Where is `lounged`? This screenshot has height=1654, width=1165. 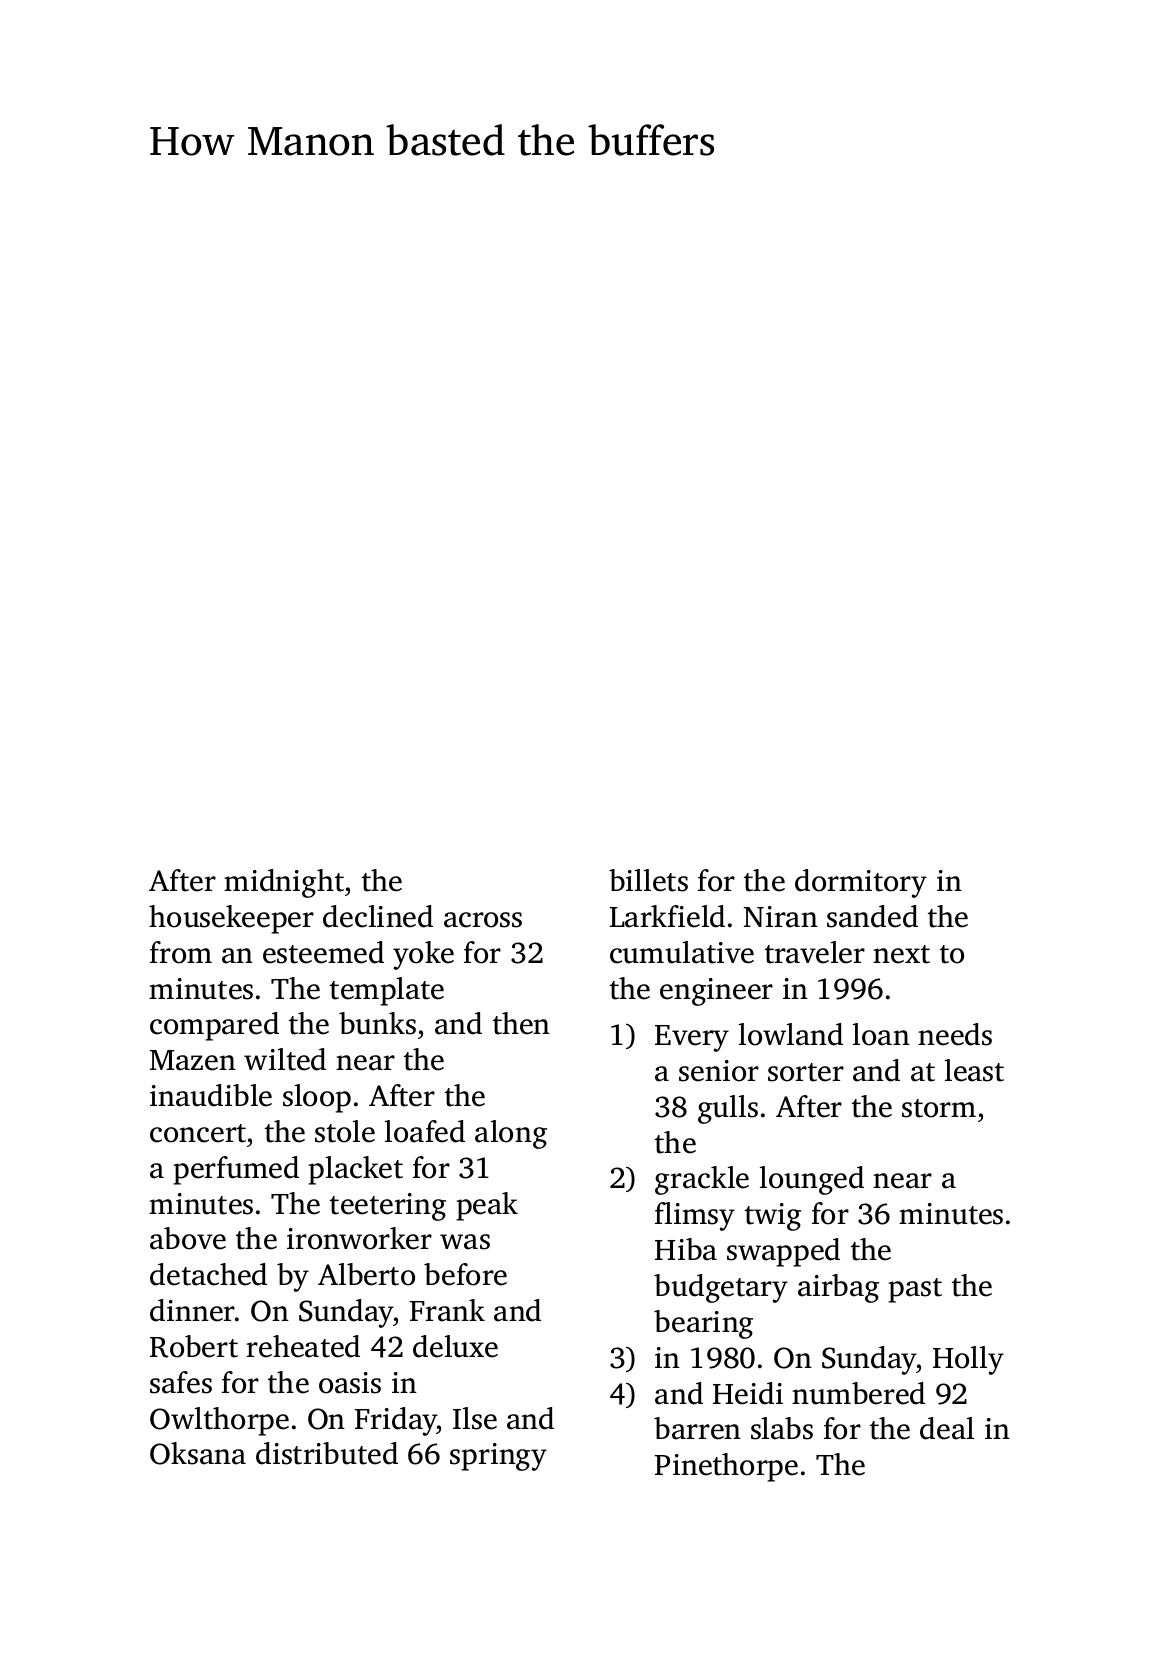 lounged is located at coordinates (812, 1180).
